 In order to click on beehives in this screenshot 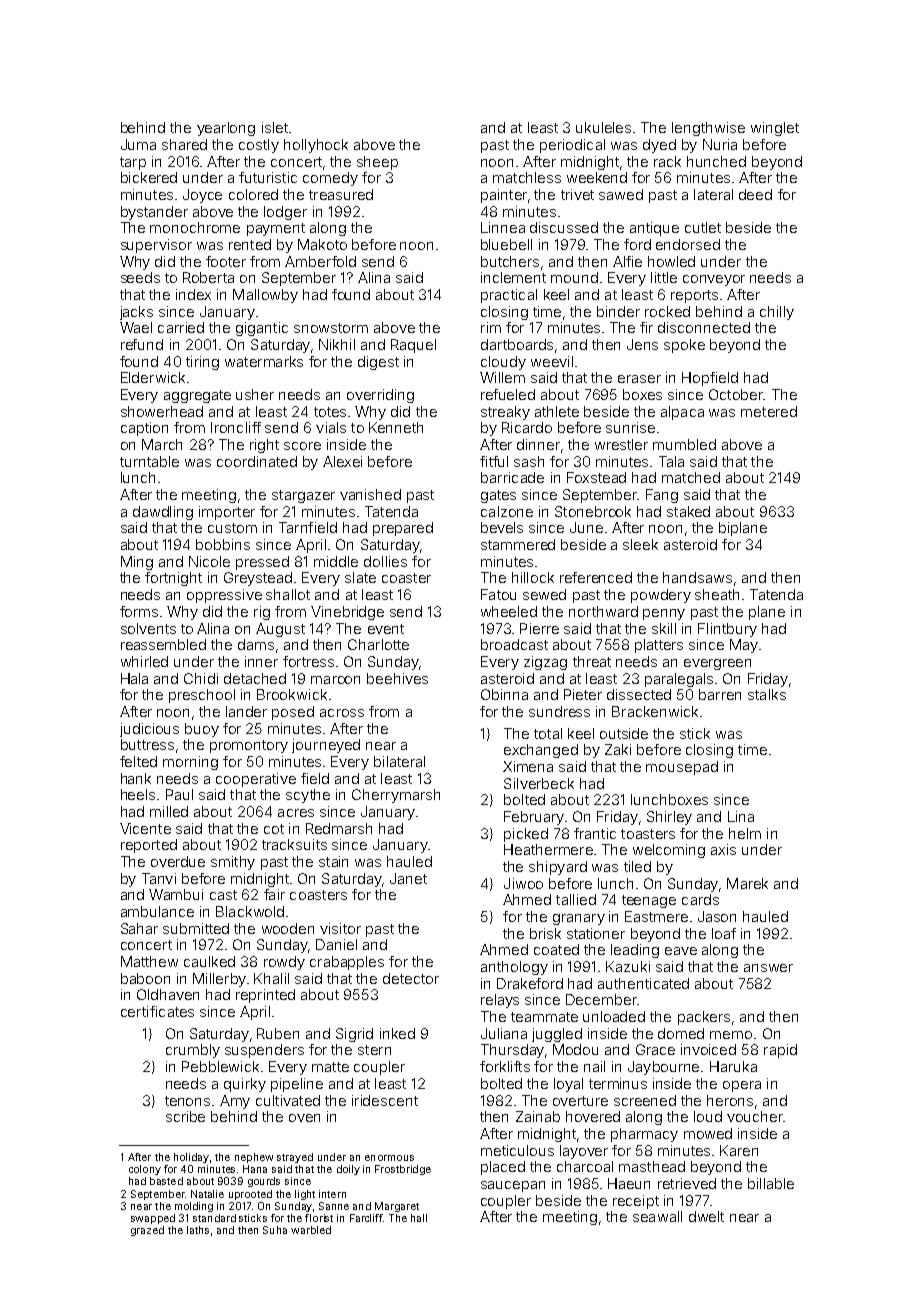, I will do `click(397, 678)`.
